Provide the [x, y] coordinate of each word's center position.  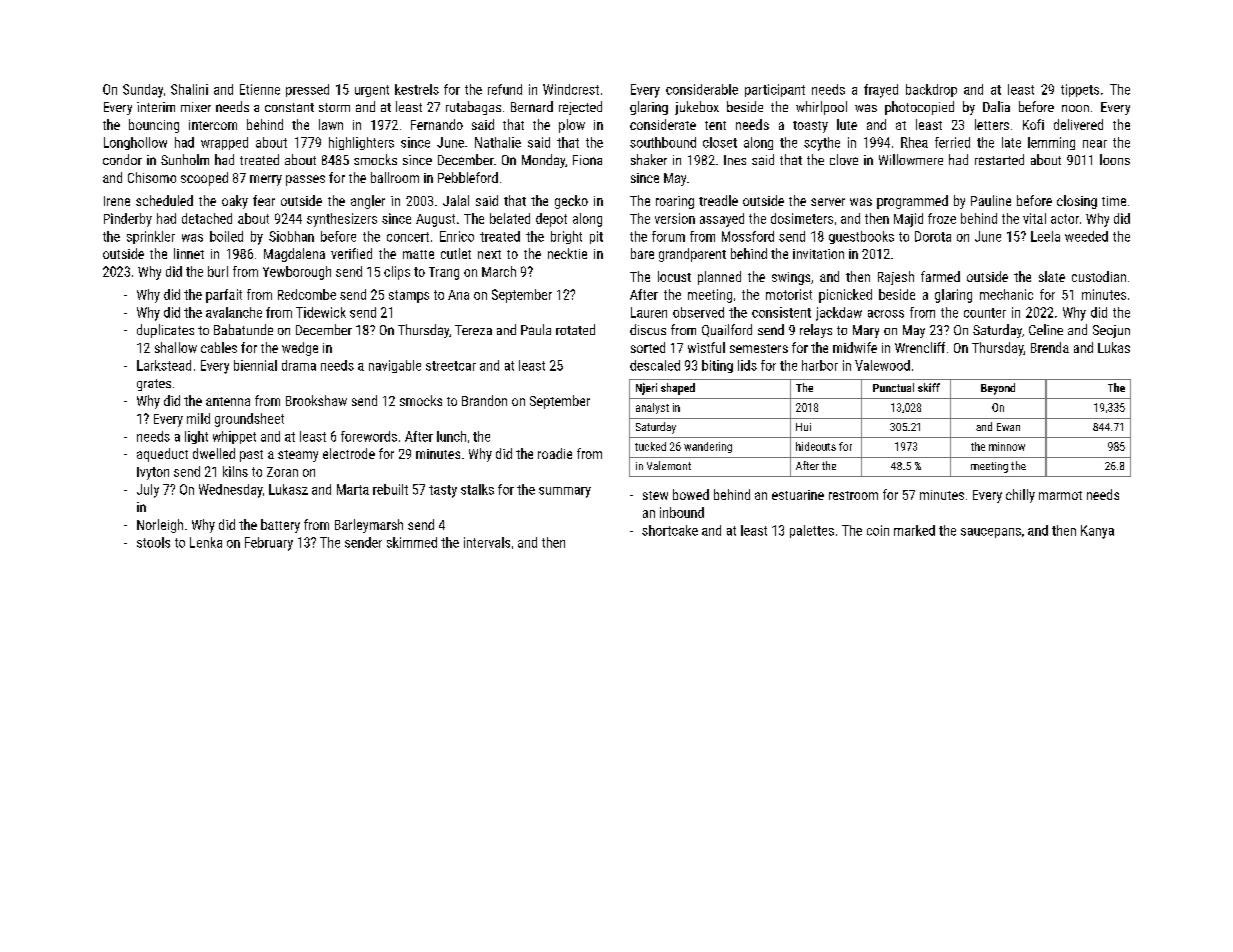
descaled [655, 365]
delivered [1078, 124]
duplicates [165, 331]
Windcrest [571, 89]
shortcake [670, 530]
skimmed [412, 542]
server [828, 202]
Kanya [1097, 532]
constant [289, 107]
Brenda [1050, 347]
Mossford [748, 236]
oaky [235, 202]
